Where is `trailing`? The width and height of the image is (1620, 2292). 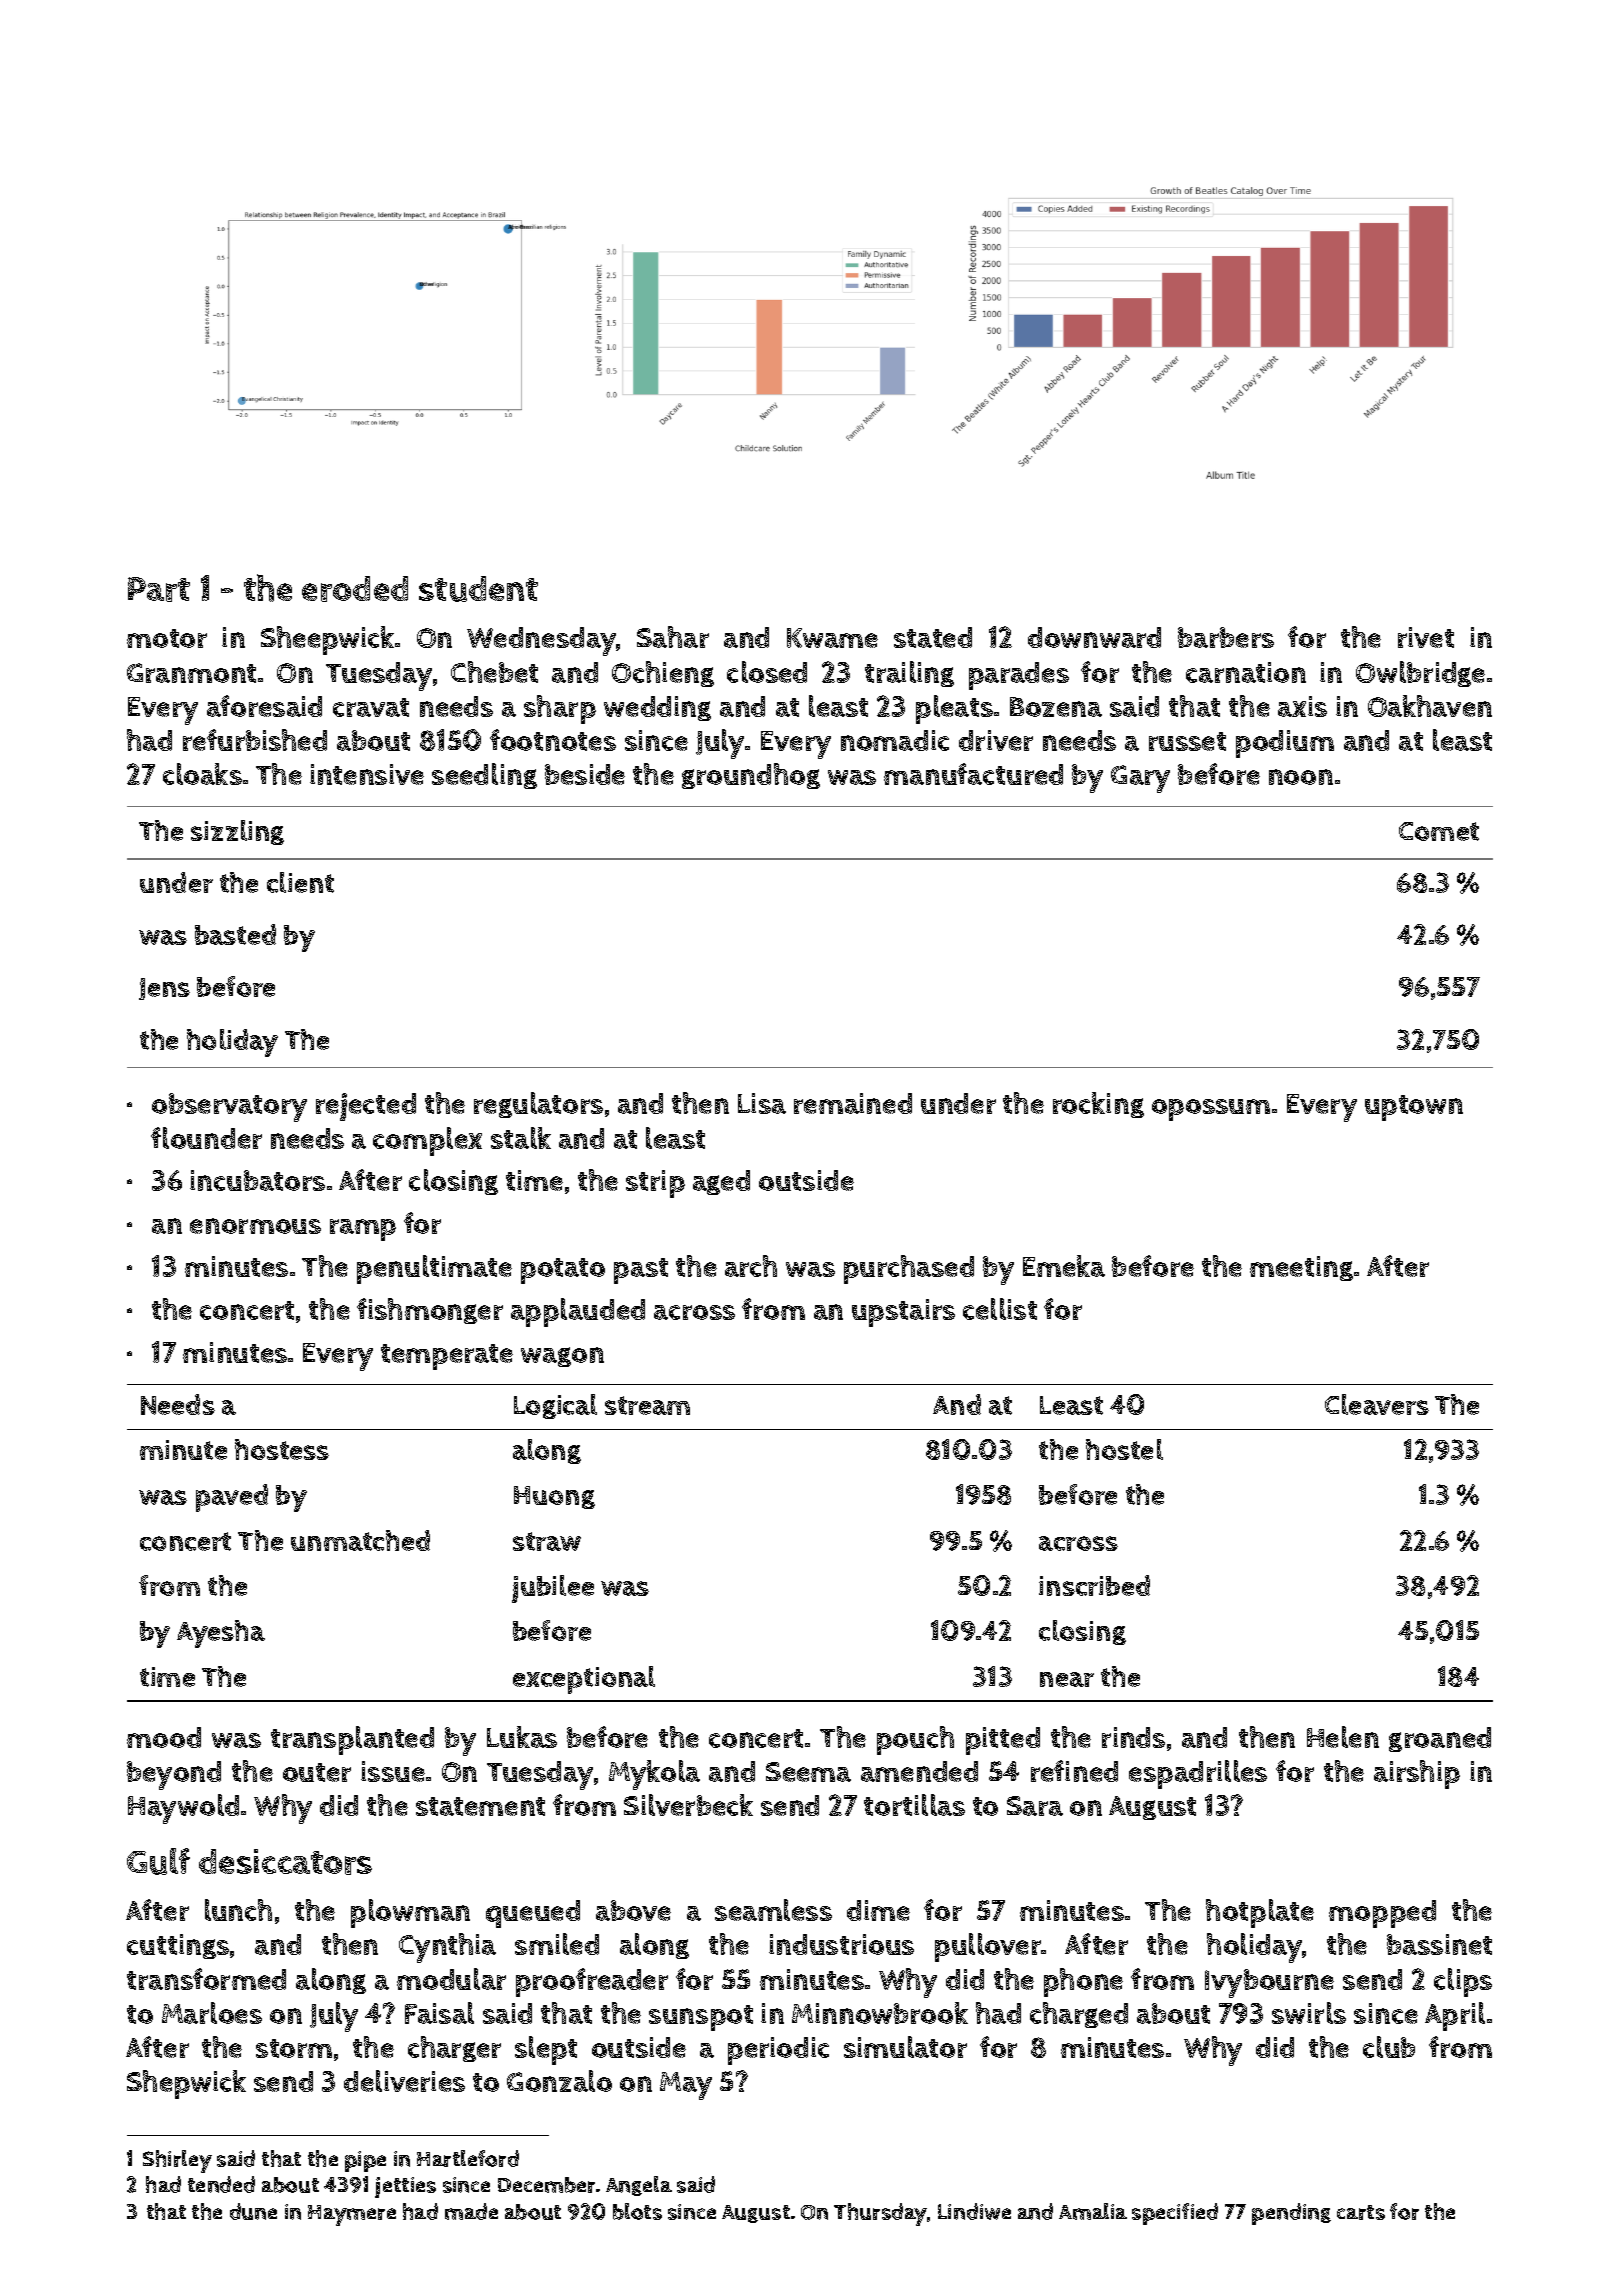 trailing is located at coordinates (909, 674).
